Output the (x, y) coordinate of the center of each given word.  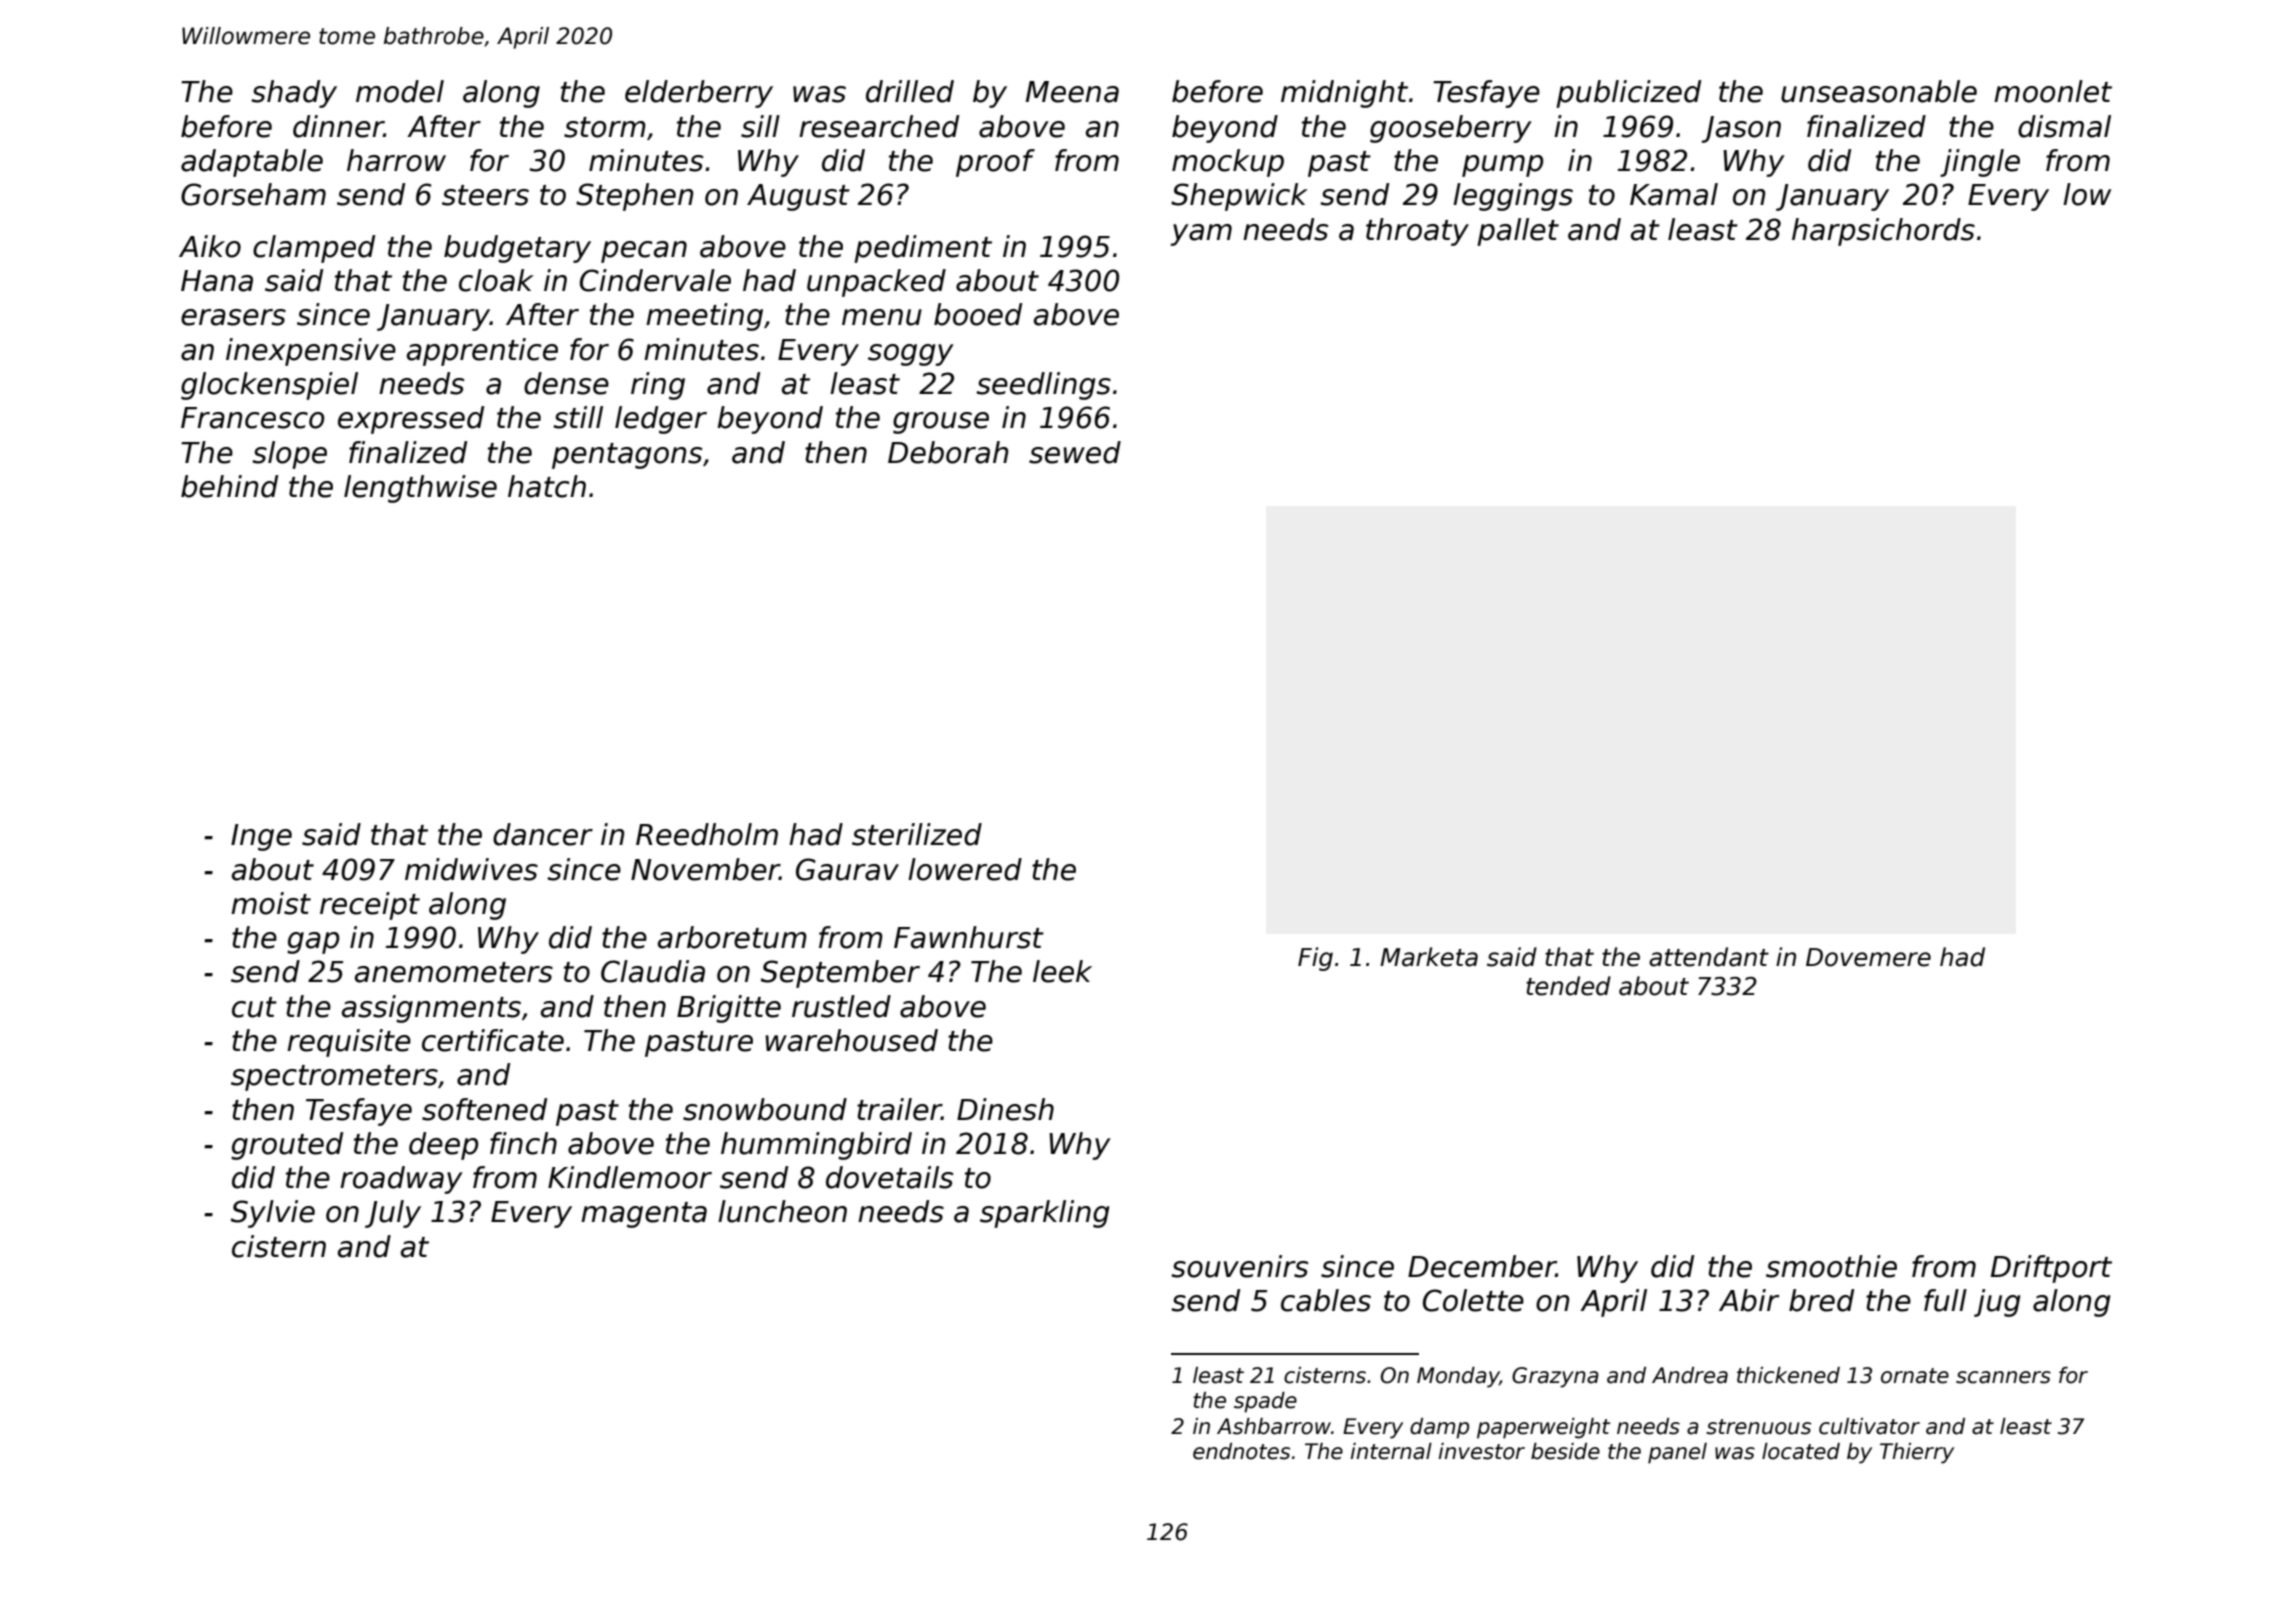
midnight (1344, 94)
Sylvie (273, 1214)
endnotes (1241, 1451)
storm (605, 127)
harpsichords (1883, 232)
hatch (547, 486)
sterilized (917, 834)
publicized (1628, 94)
